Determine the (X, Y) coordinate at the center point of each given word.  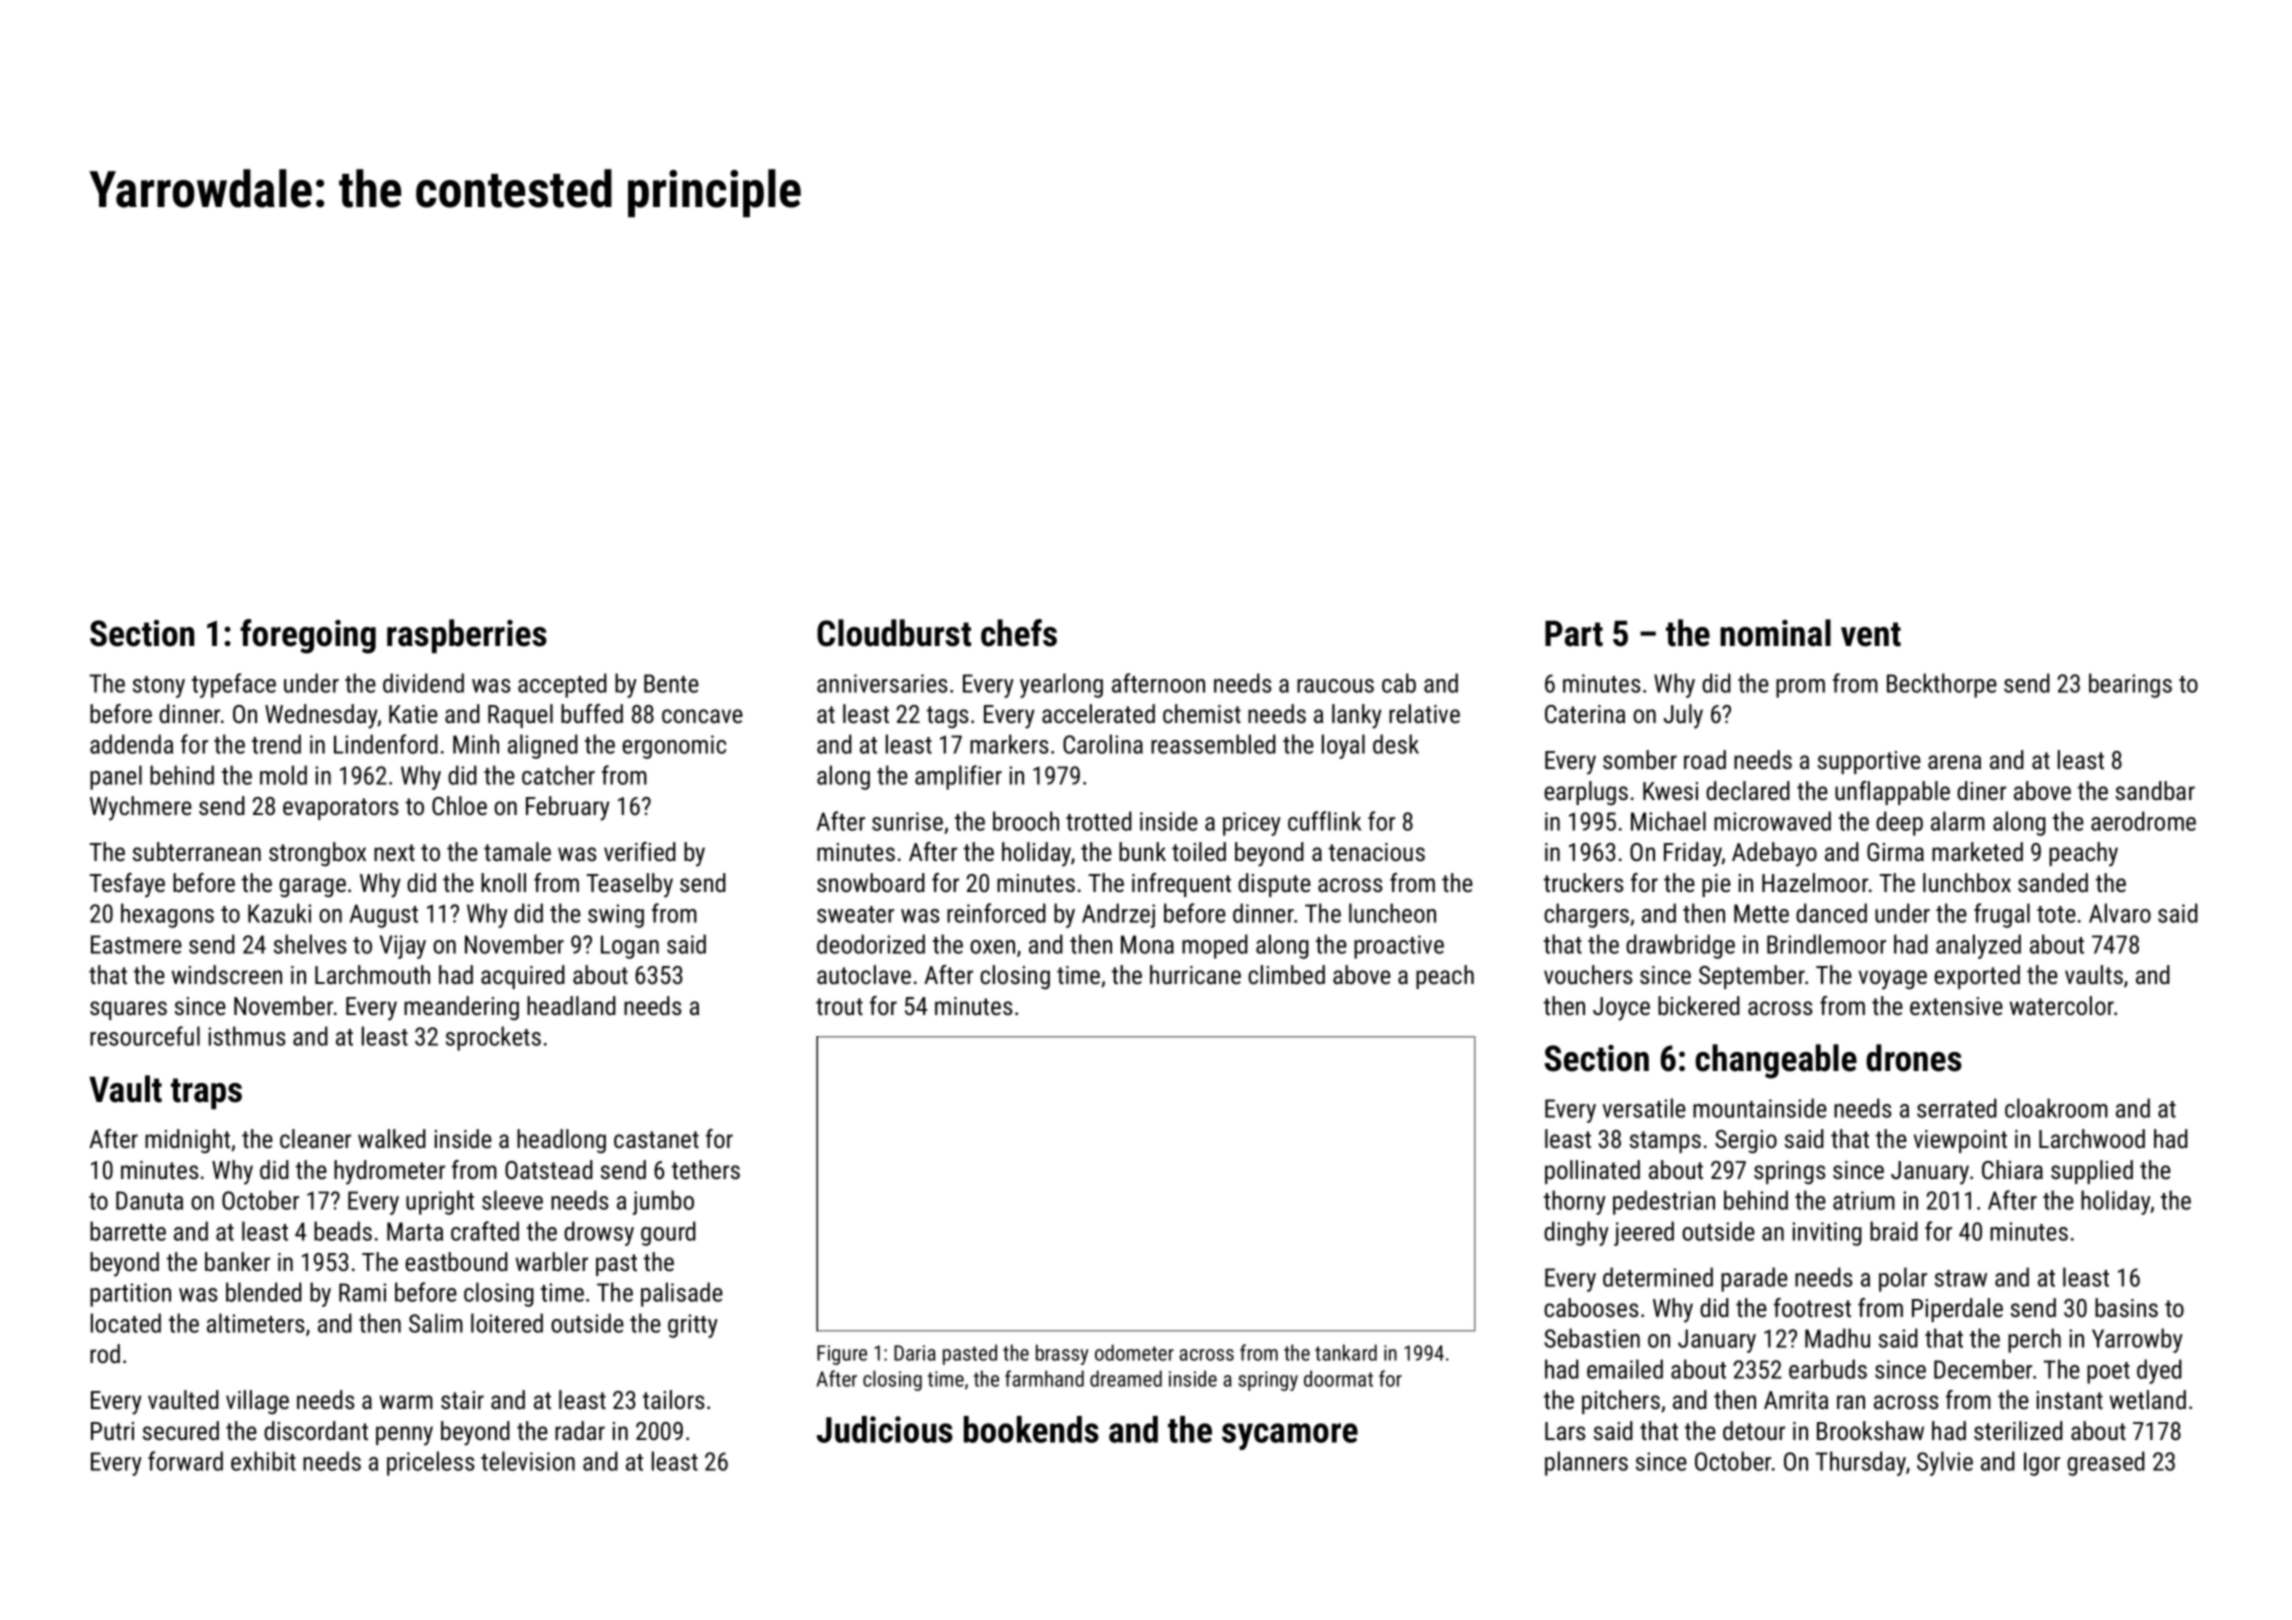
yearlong (1061, 685)
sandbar (2155, 790)
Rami (362, 1292)
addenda (131, 744)
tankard (1346, 1352)
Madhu (1837, 1338)
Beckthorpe (1942, 685)
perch (2034, 1340)
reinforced (996, 913)
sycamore (1290, 1436)
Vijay (403, 947)
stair (462, 1400)
